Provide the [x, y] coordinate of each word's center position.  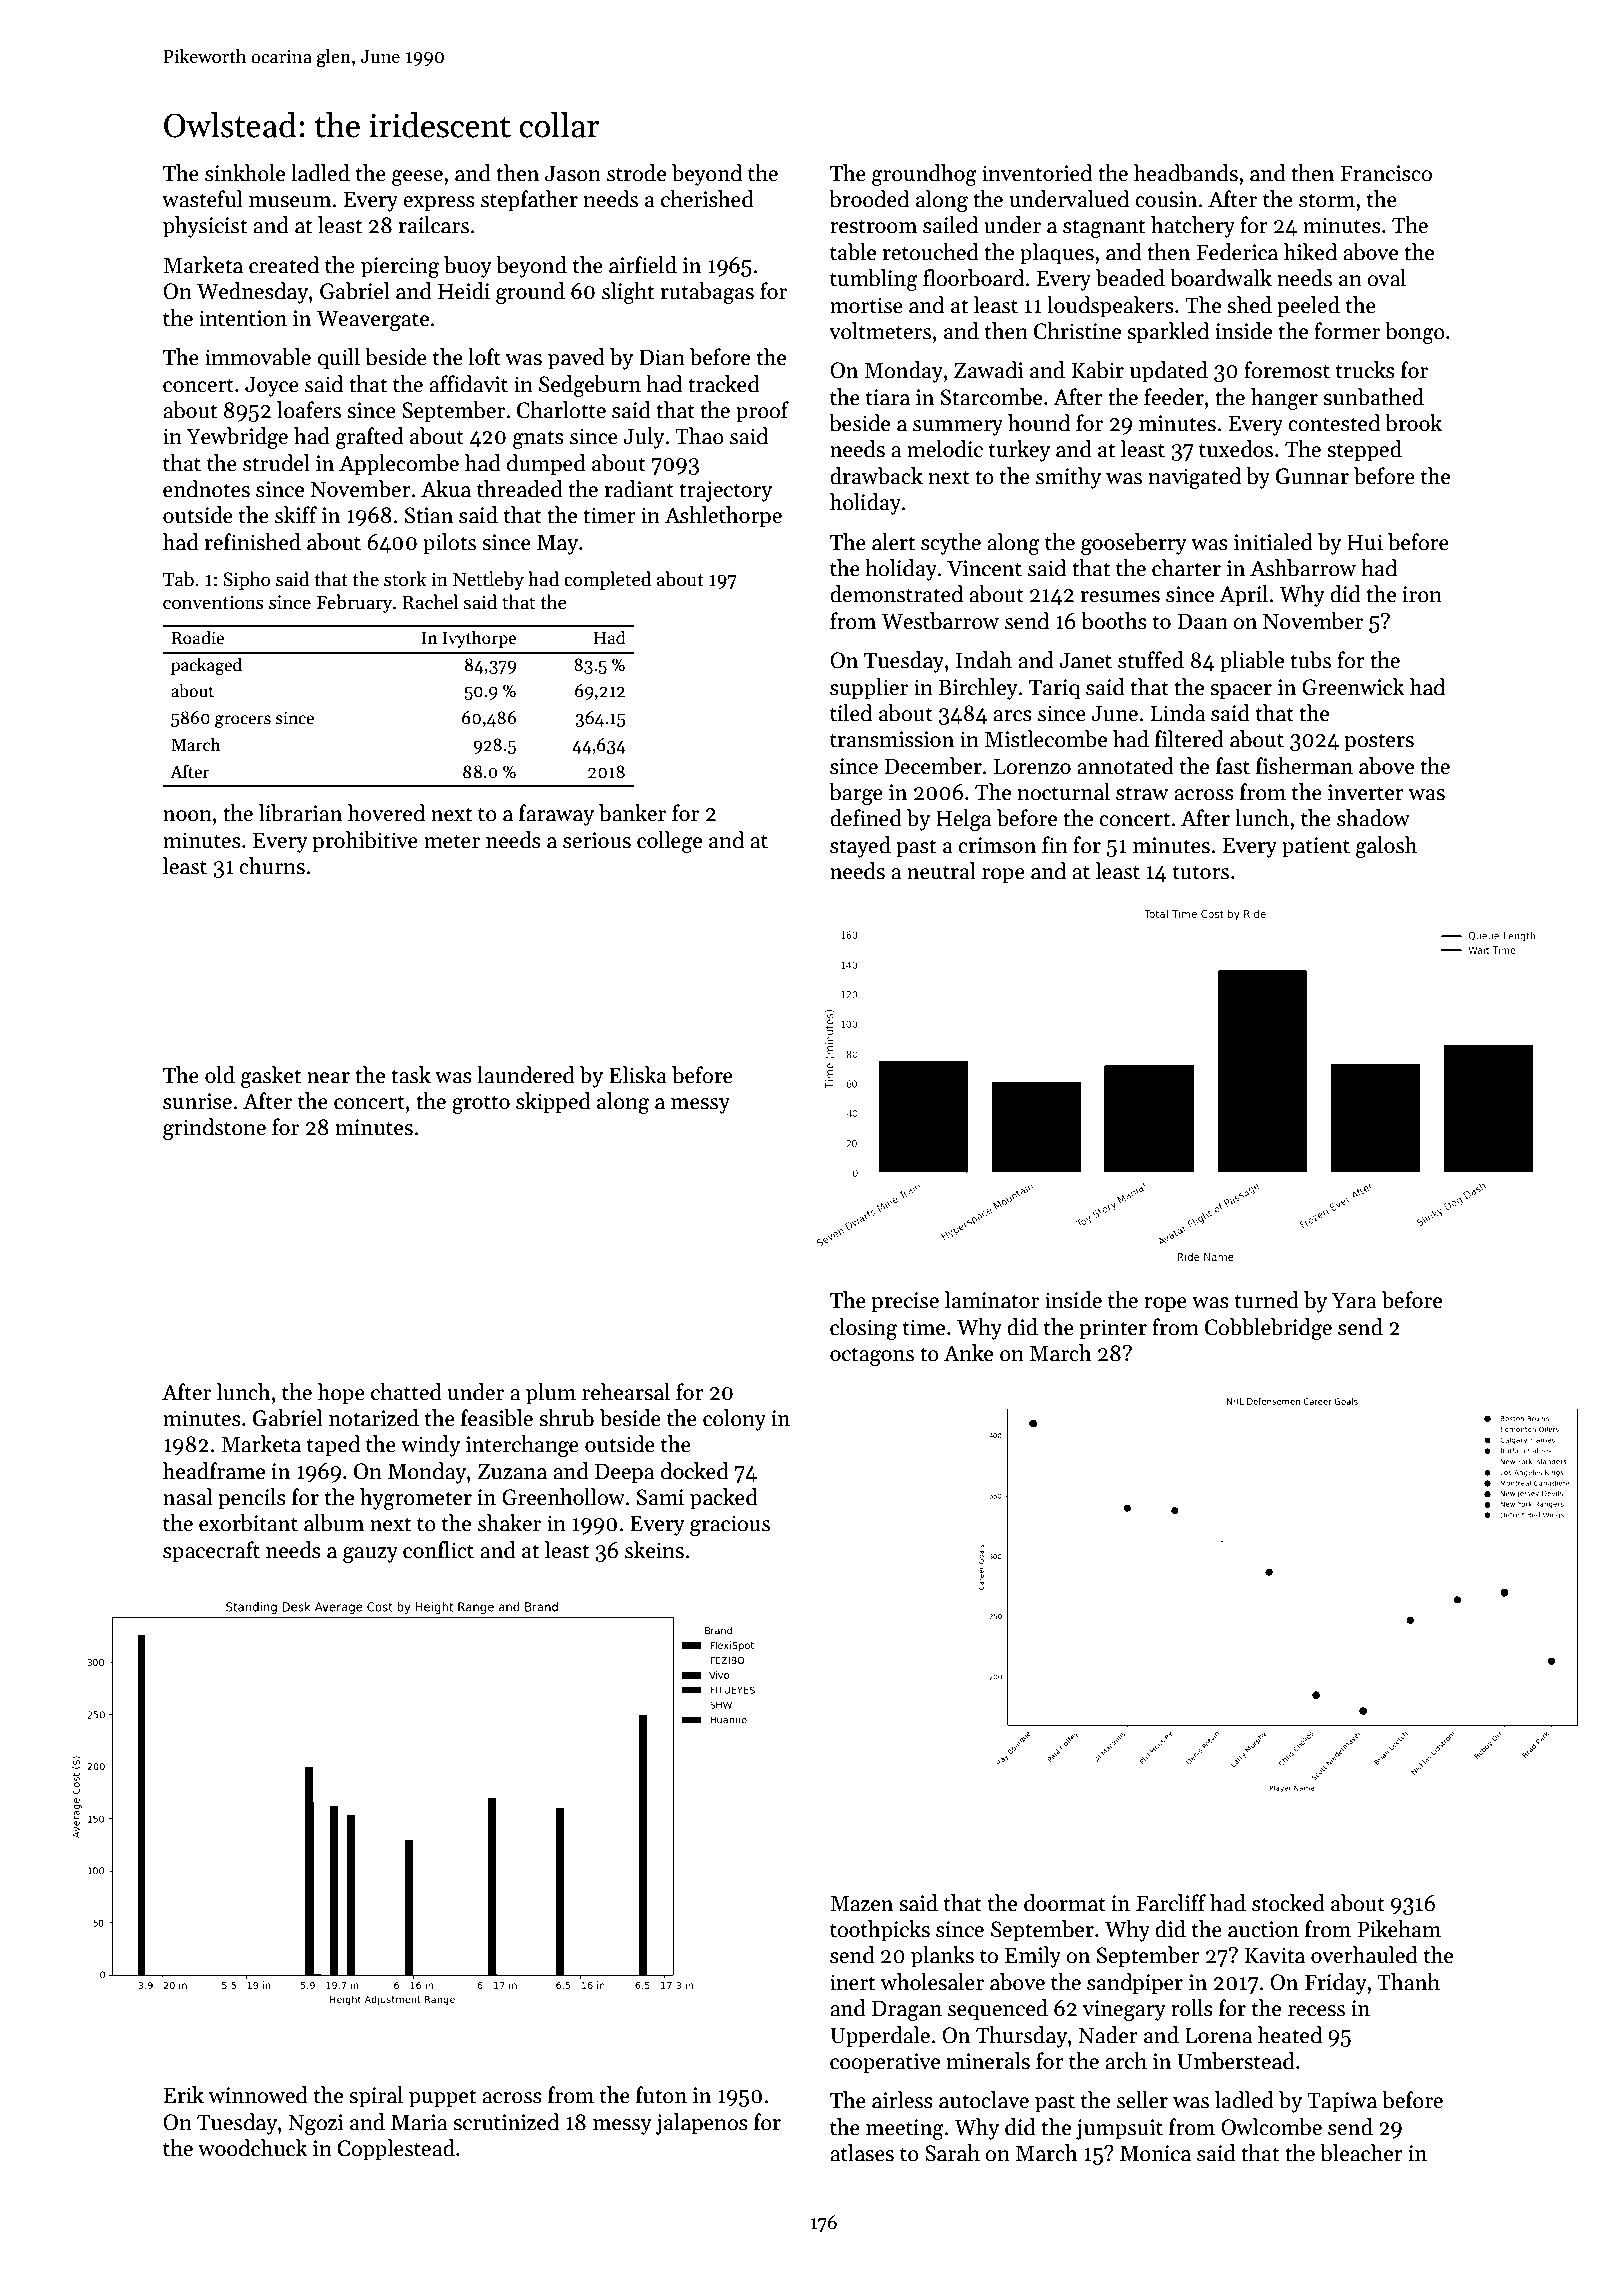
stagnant [1104, 228]
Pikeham [1399, 1929]
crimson [997, 845]
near [328, 1078]
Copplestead [396, 2150]
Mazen [861, 1903]
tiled [851, 713]
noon [187, 816]
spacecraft [211, 1552]
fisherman [1304, 766]
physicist [205, 227]
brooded [869, 199]
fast [1233, 766]
